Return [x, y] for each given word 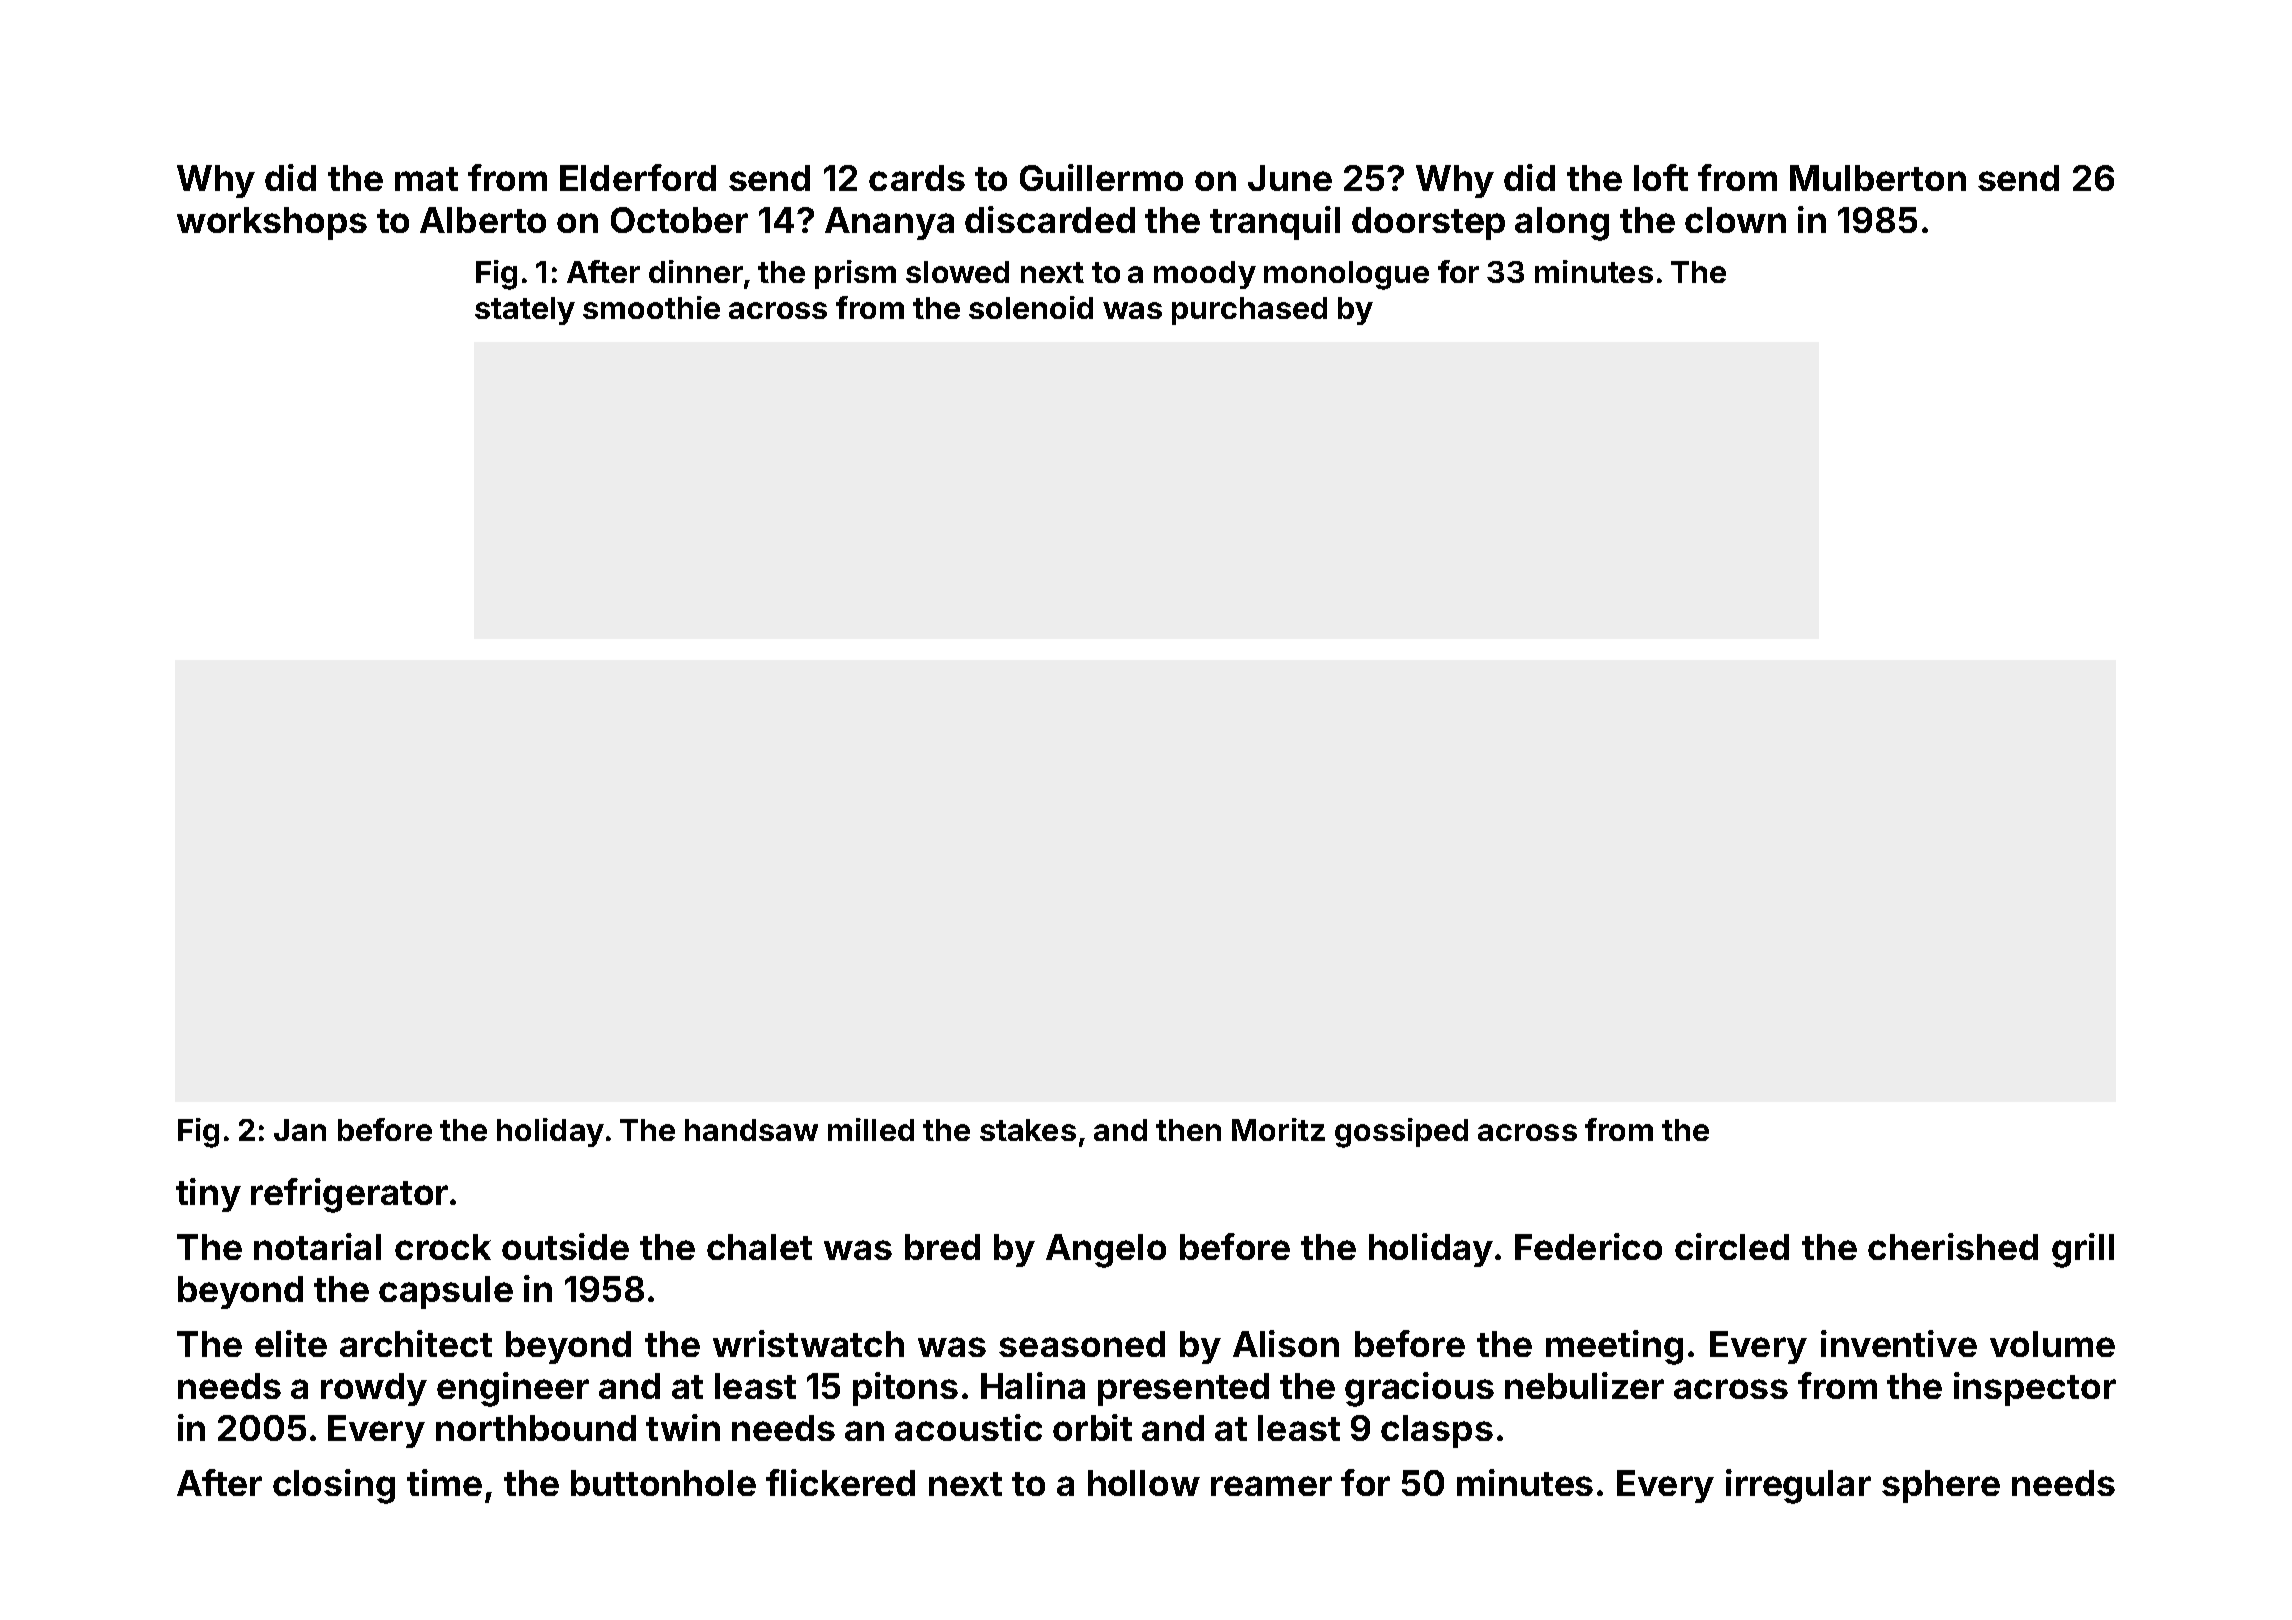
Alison [1286, 1343]
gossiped [1401, 1133]
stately [525, 311]
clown [1735, 220]
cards [917, 178]
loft [1661, 177]
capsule [446, 1292]
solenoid [1031, 307]
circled [1732, 1246]
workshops [272, 223]
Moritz [1278, 1129]
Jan [300, 1130]
